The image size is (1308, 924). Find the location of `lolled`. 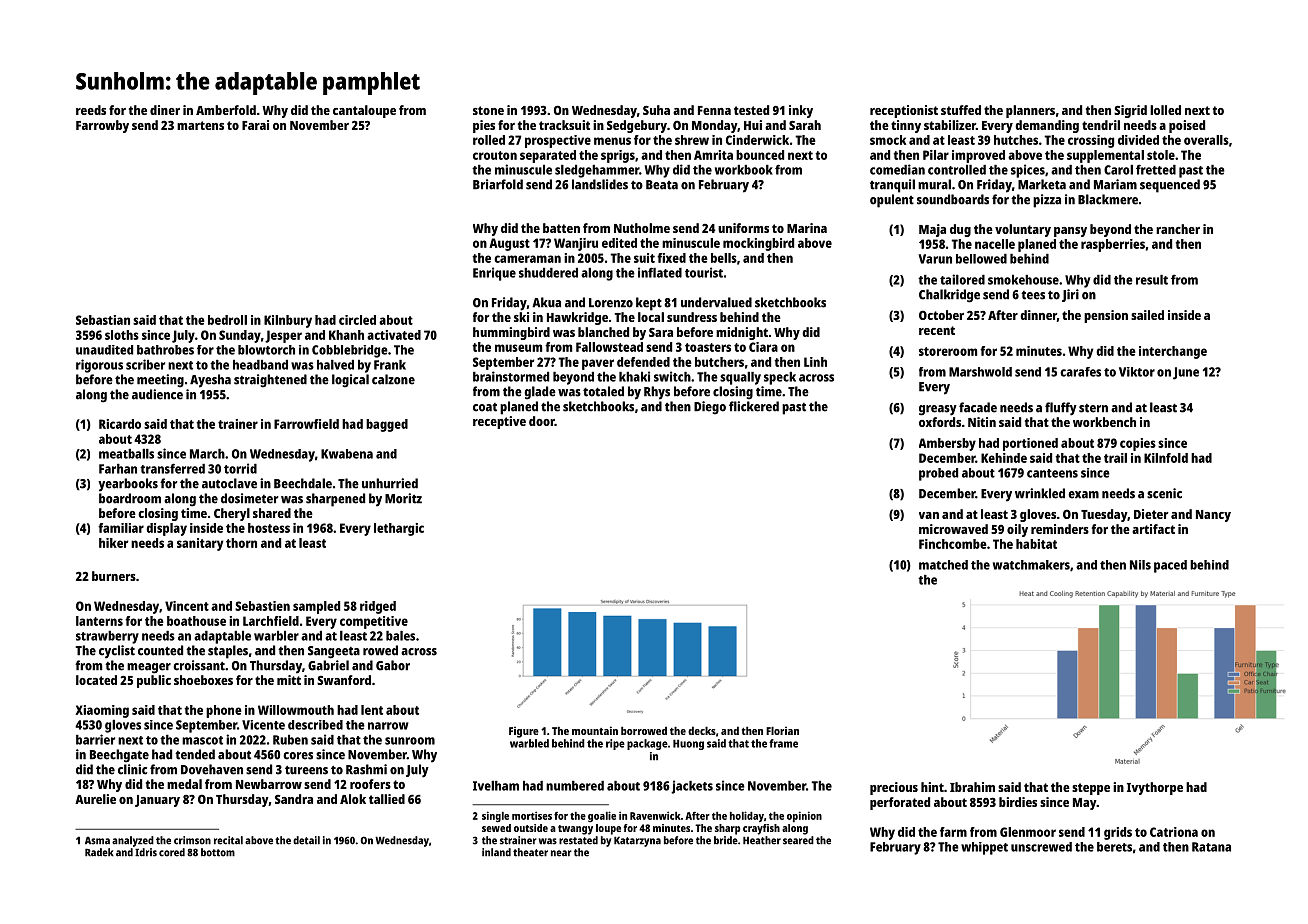

lolled is located at coordinates (1165, 110).
